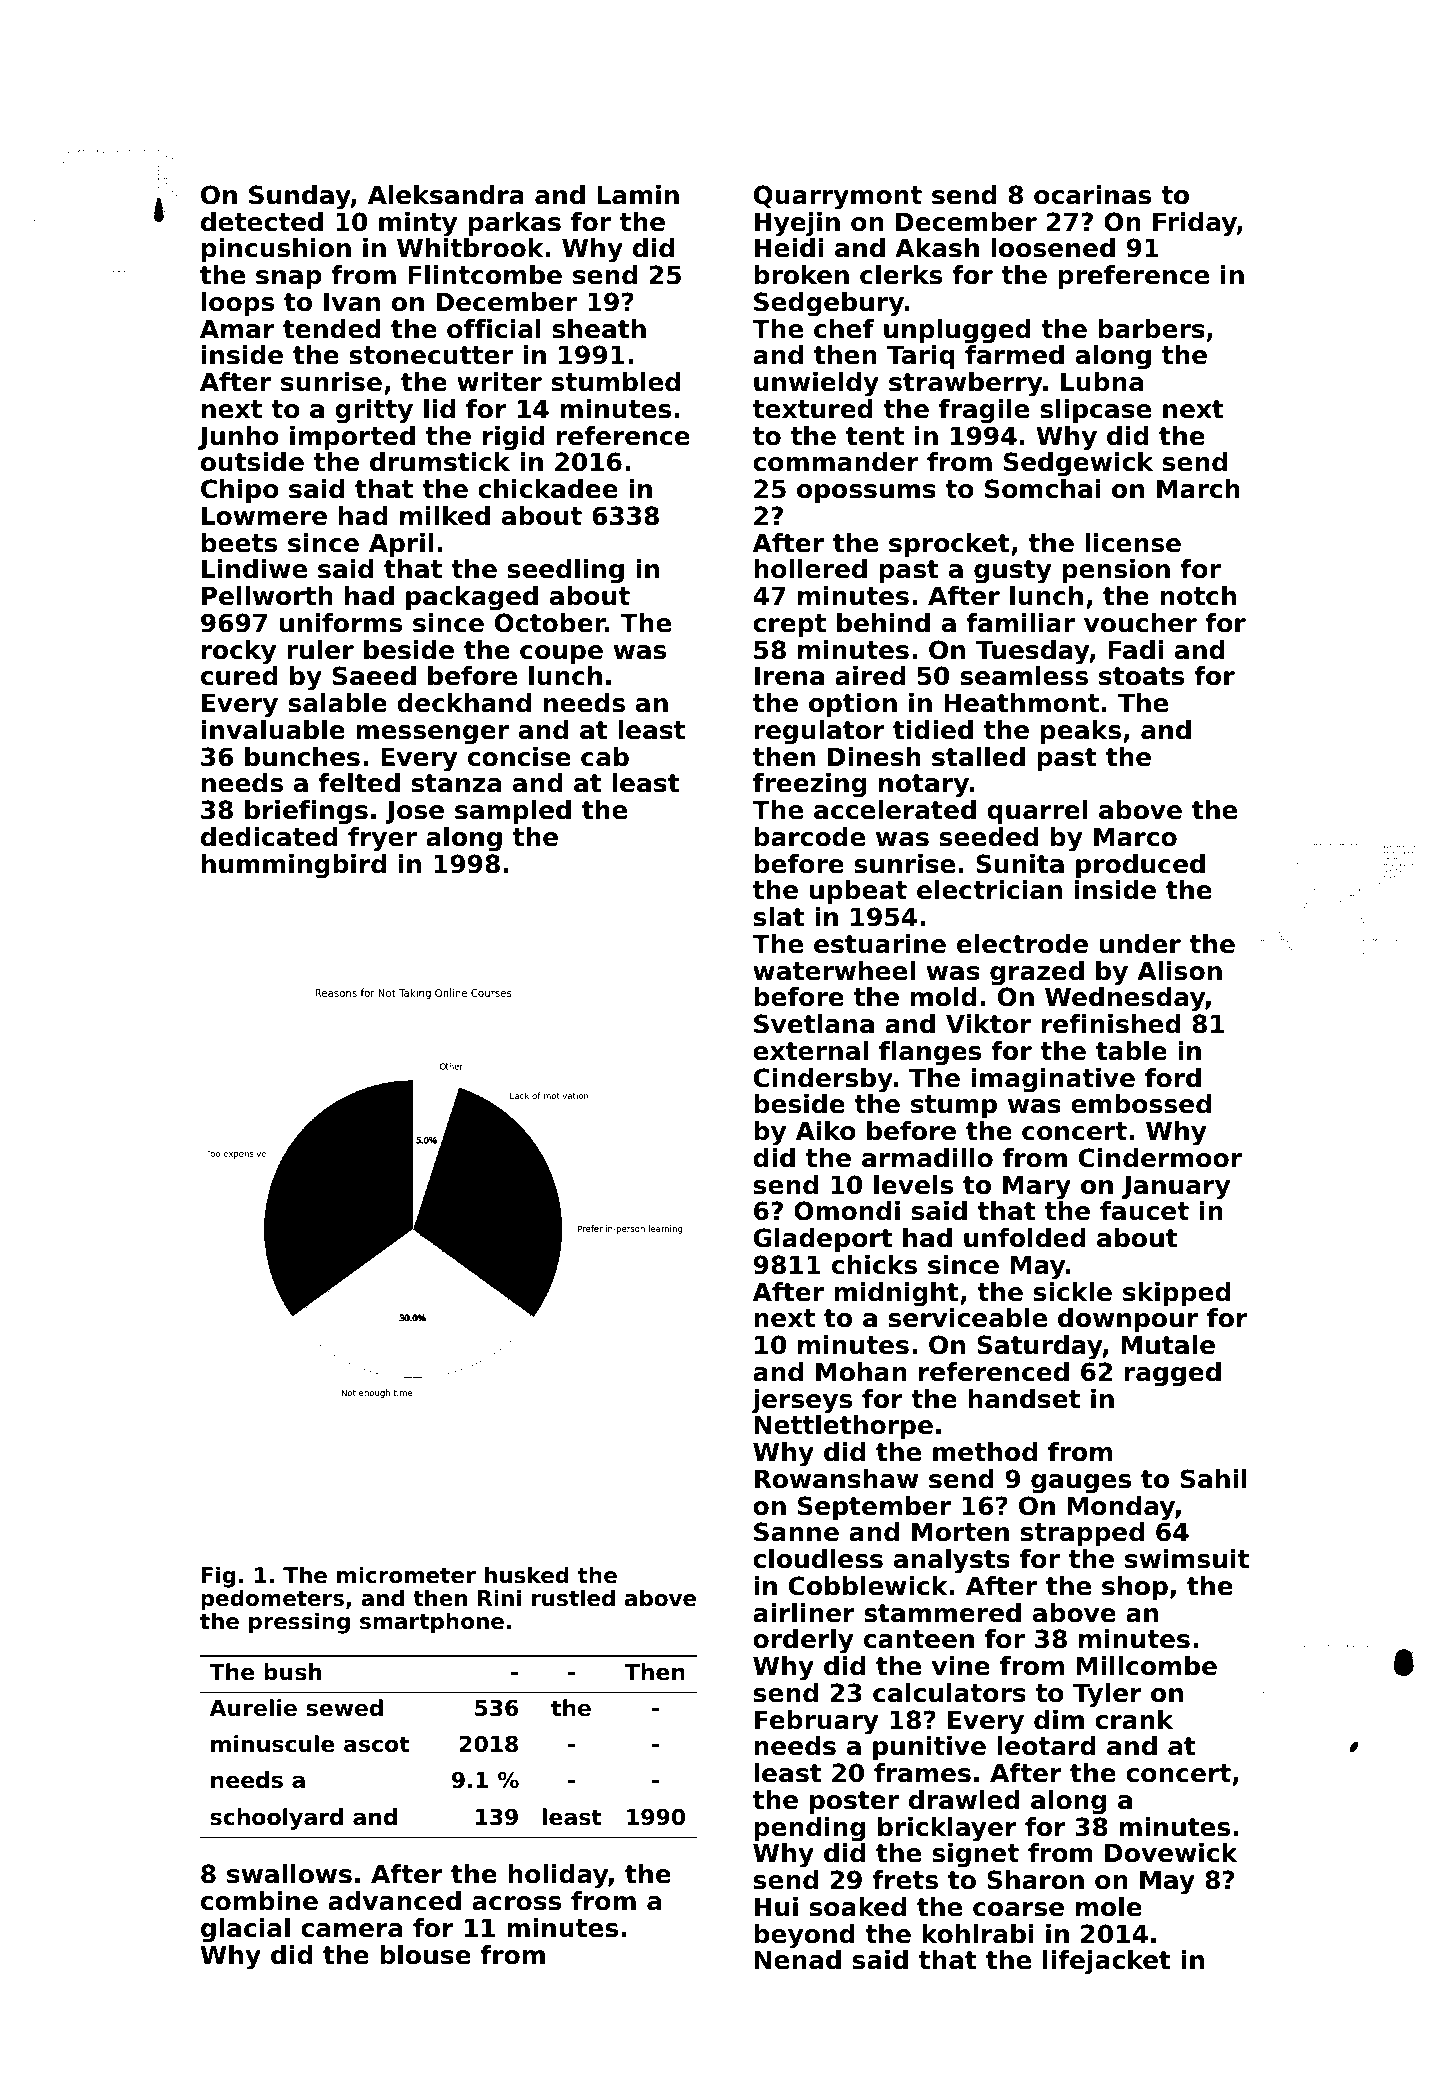 The image size is (1450, 2100). I want to click on pension, so click(1116, 571).
